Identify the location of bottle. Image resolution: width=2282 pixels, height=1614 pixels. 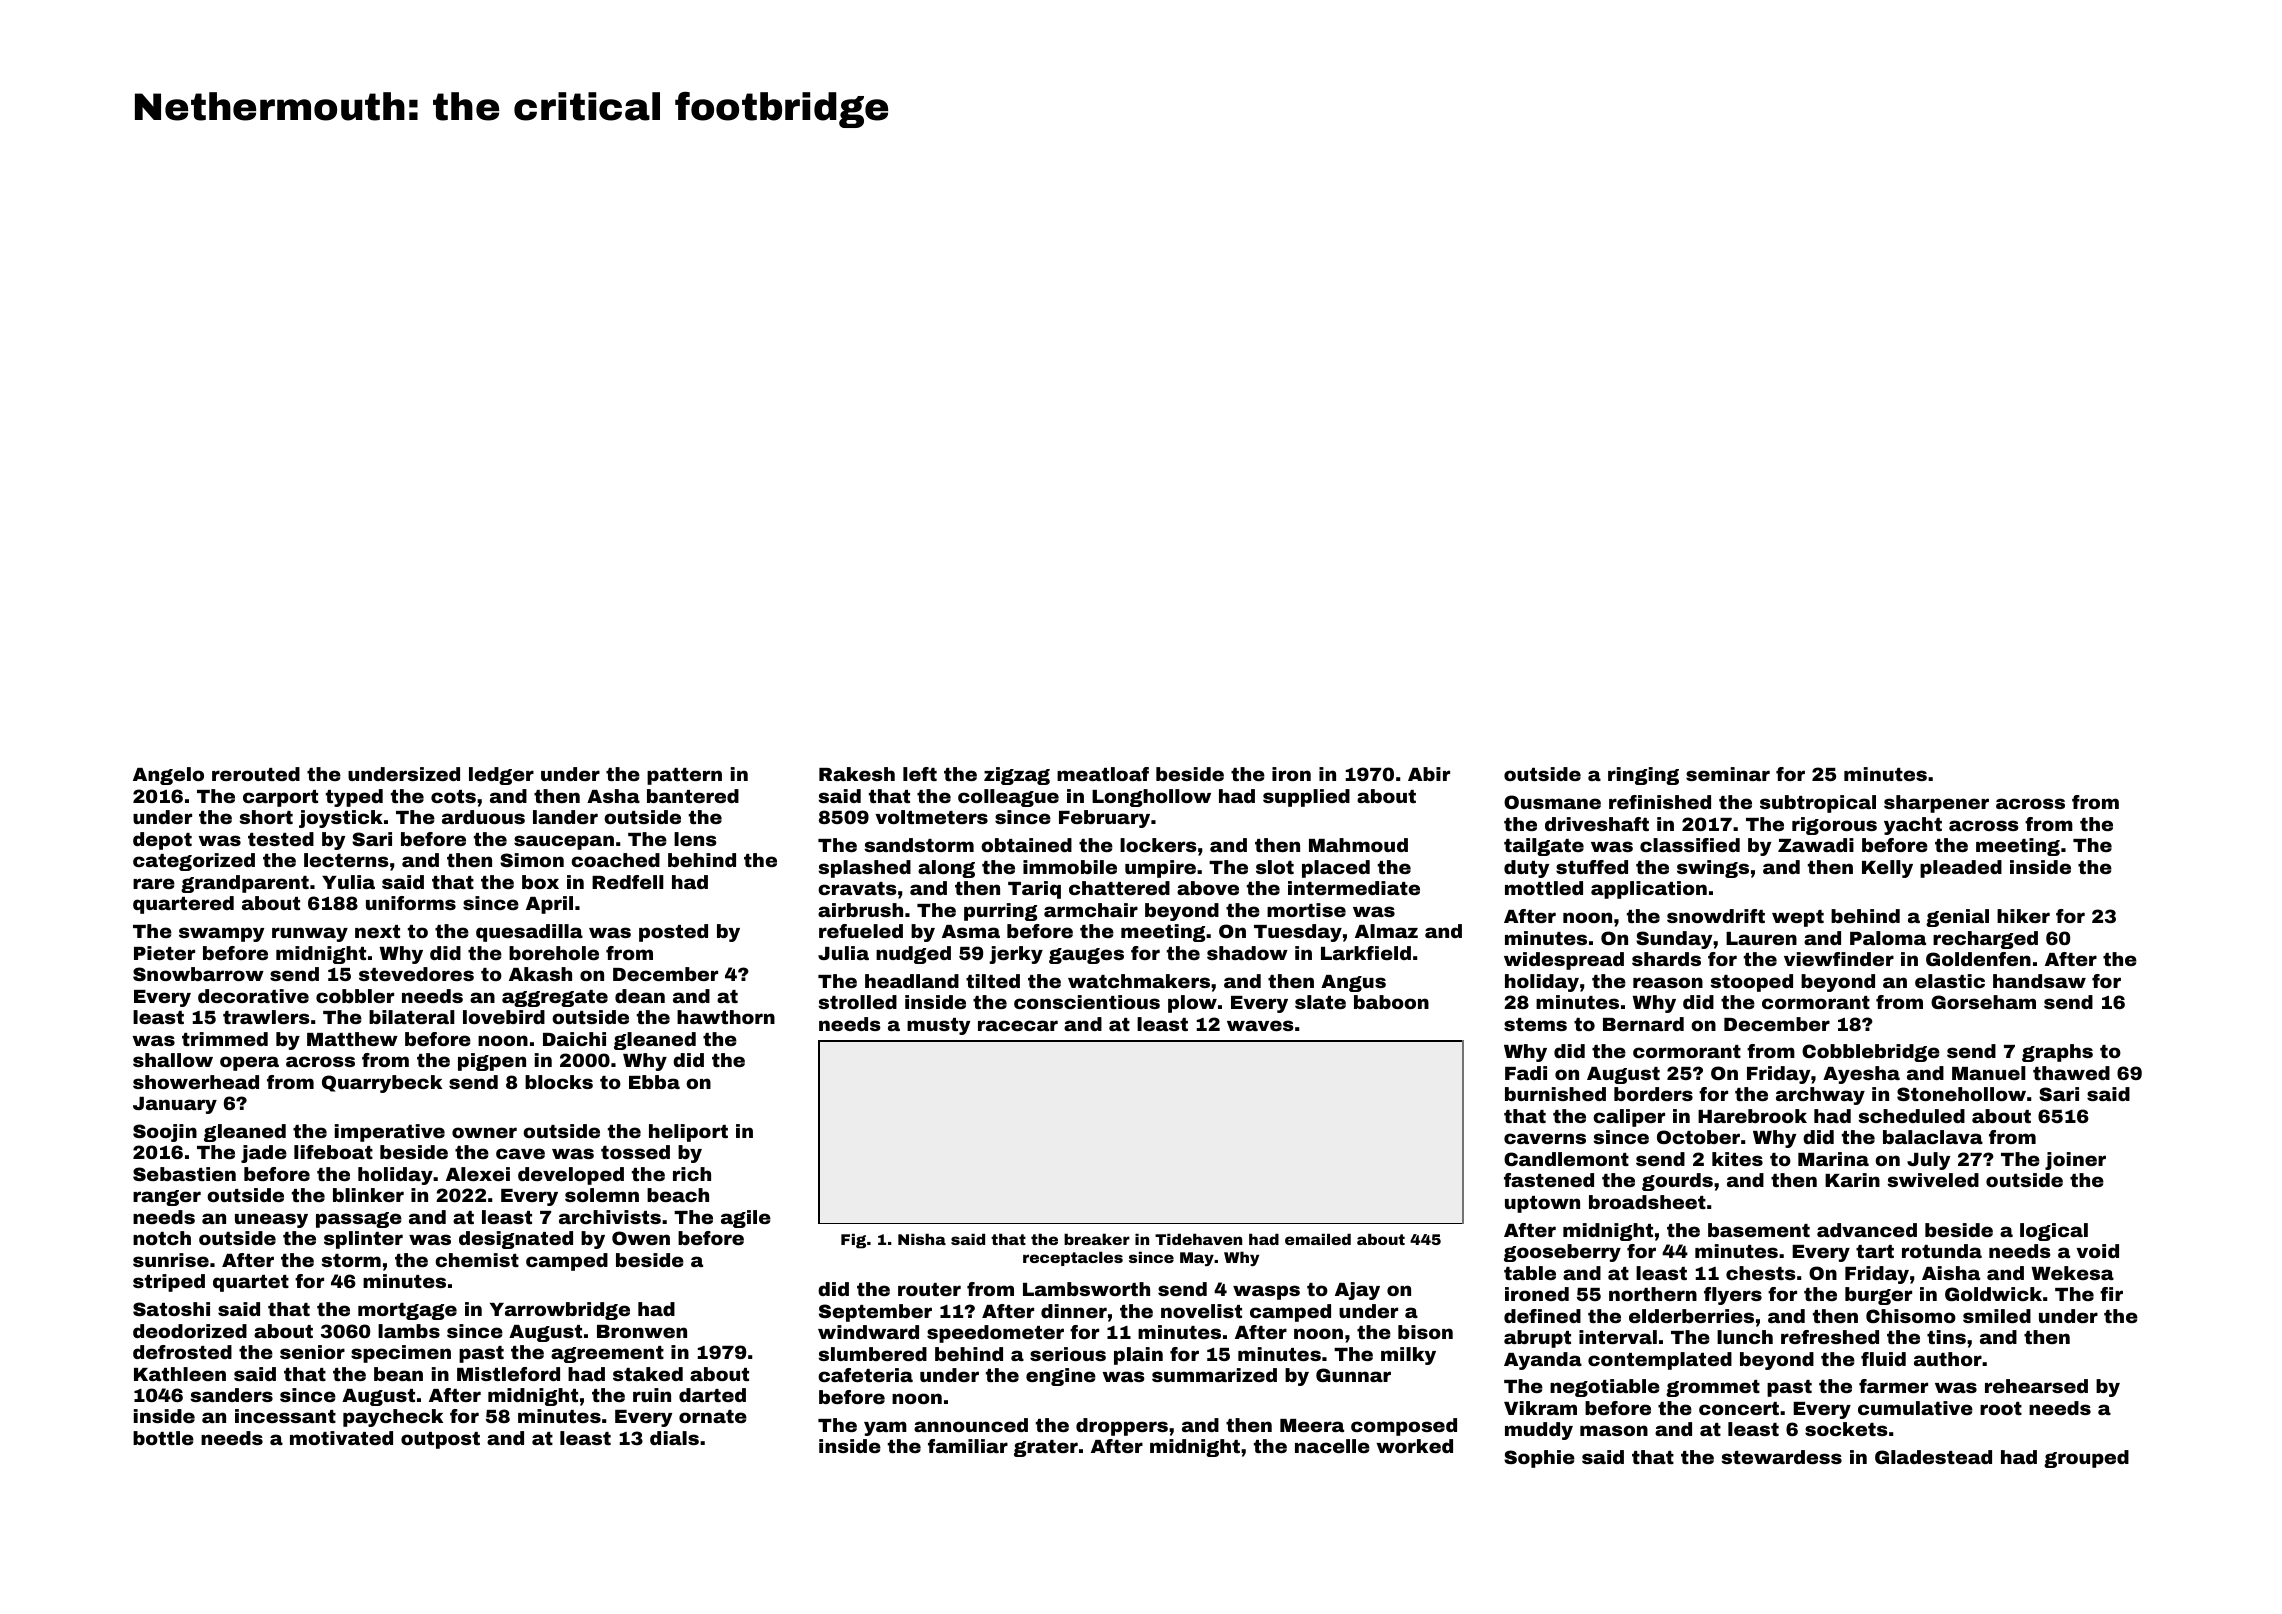
(163, 1438).
